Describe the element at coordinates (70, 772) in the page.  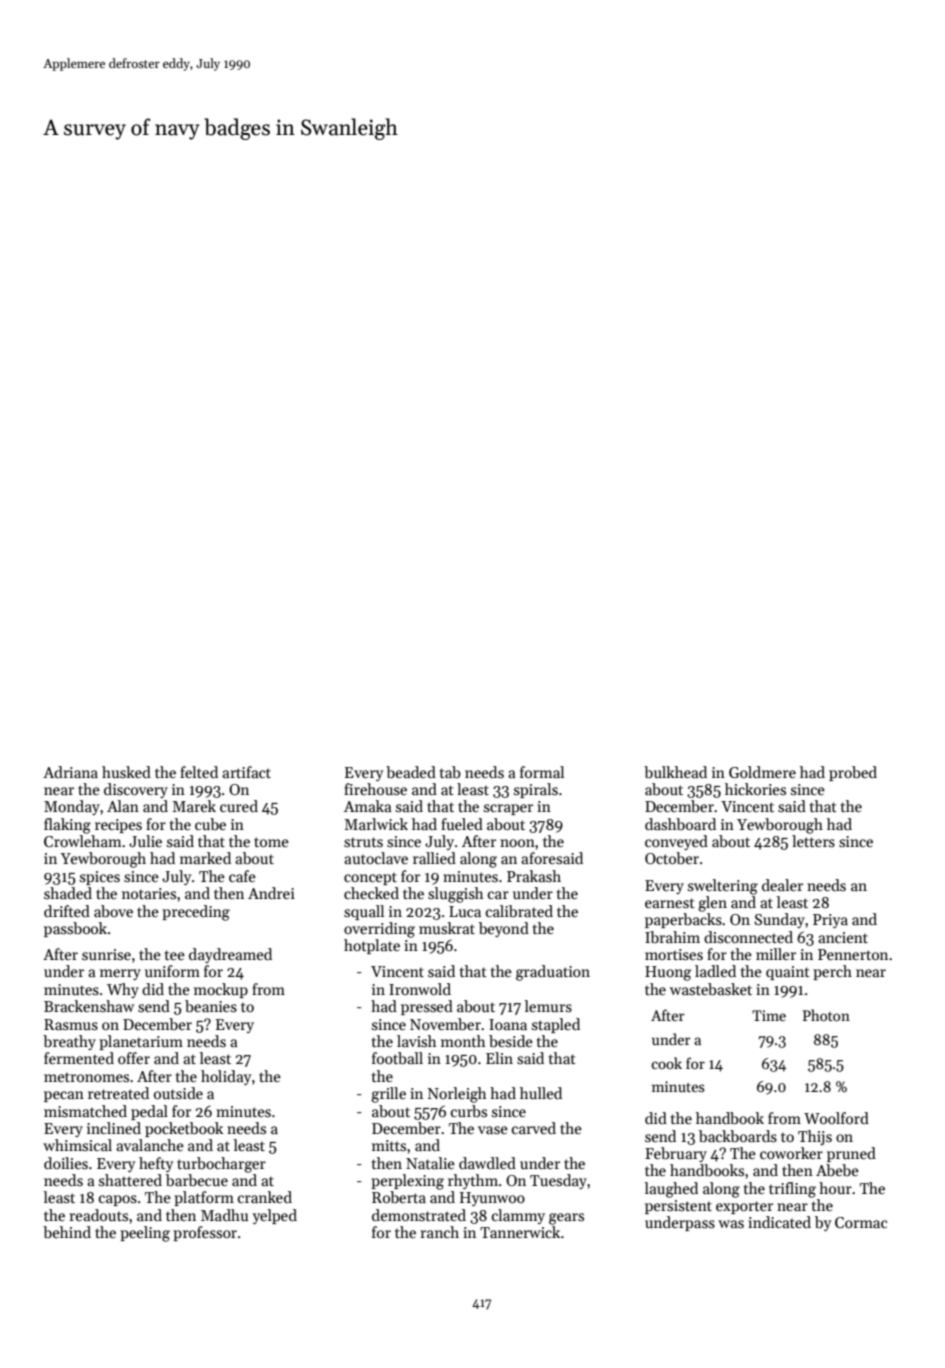
I see `Adriana` at that location.
